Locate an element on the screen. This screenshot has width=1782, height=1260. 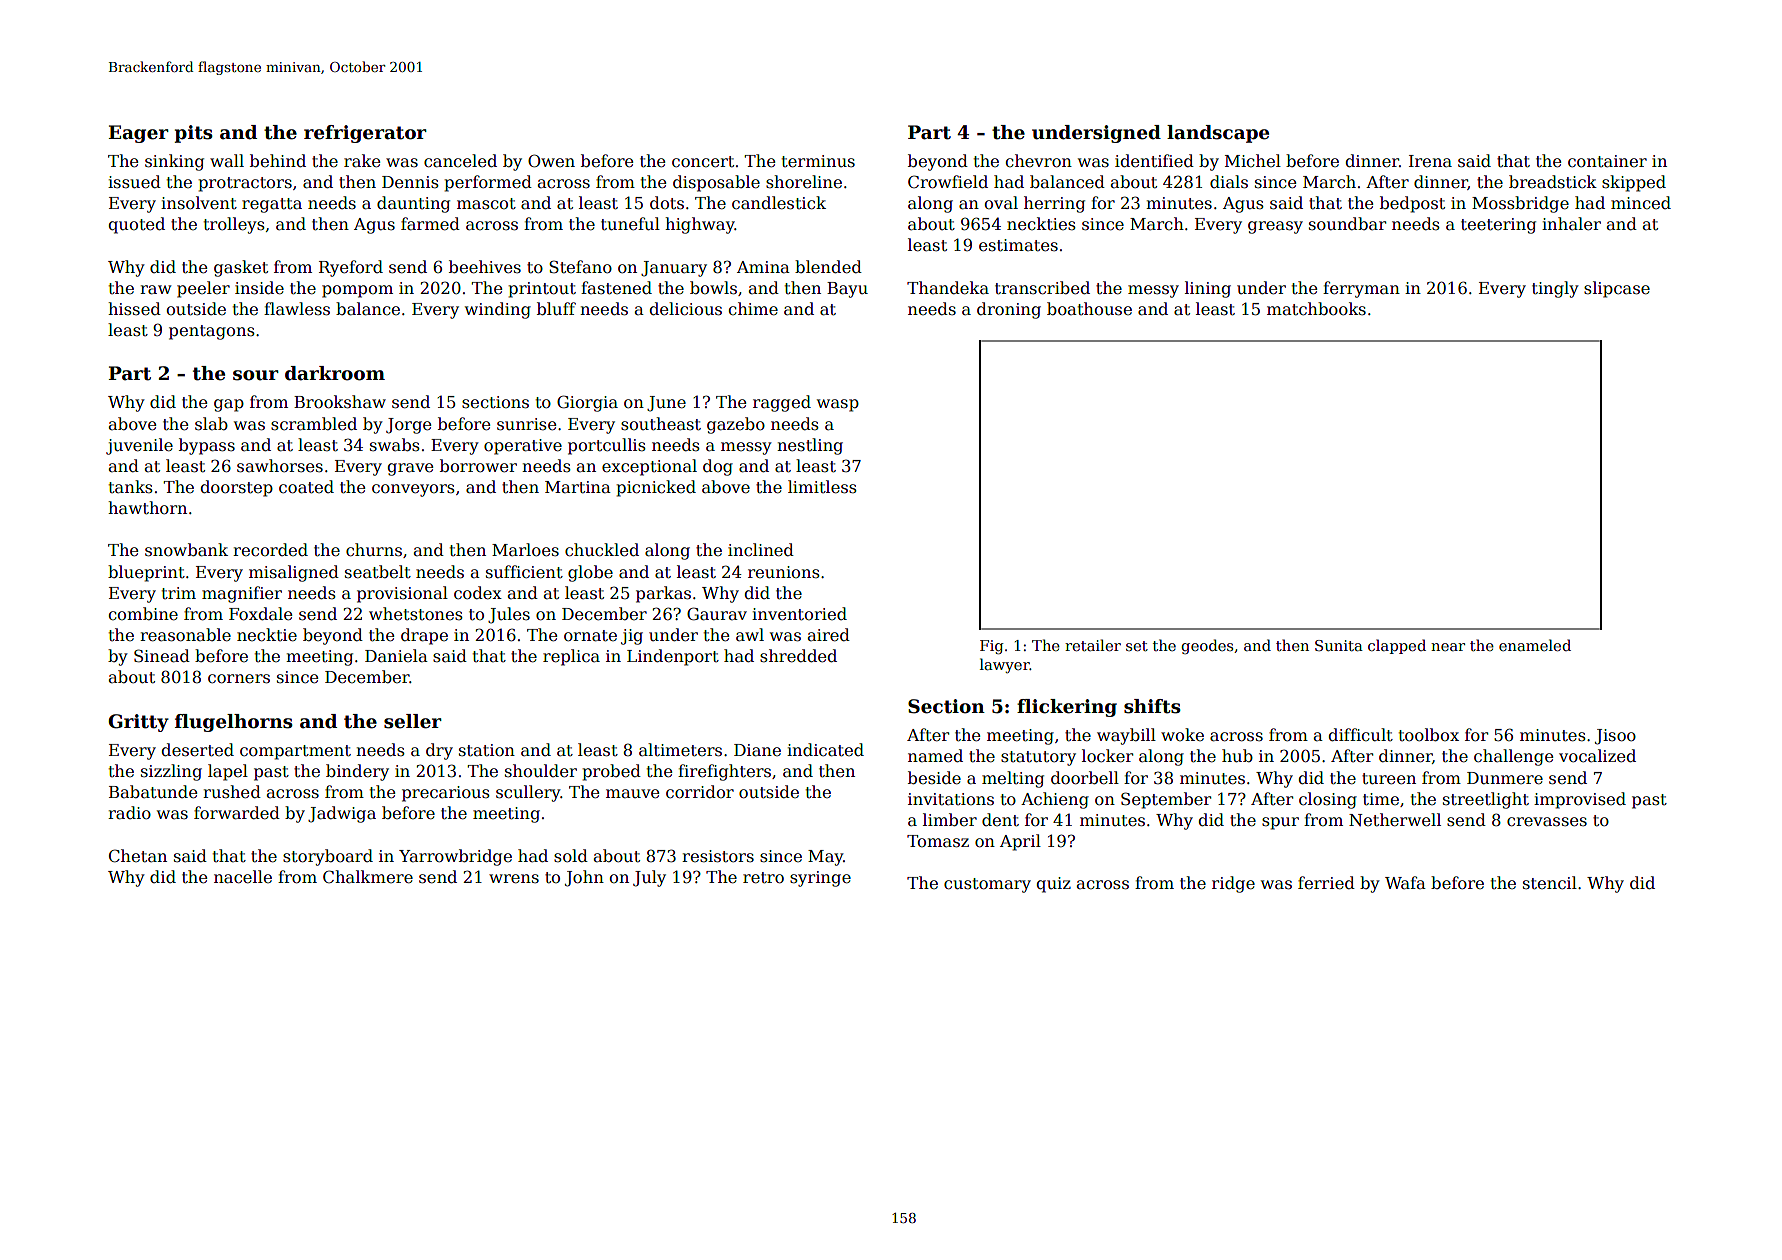
snowbank is located at coordinates (186, 550).
